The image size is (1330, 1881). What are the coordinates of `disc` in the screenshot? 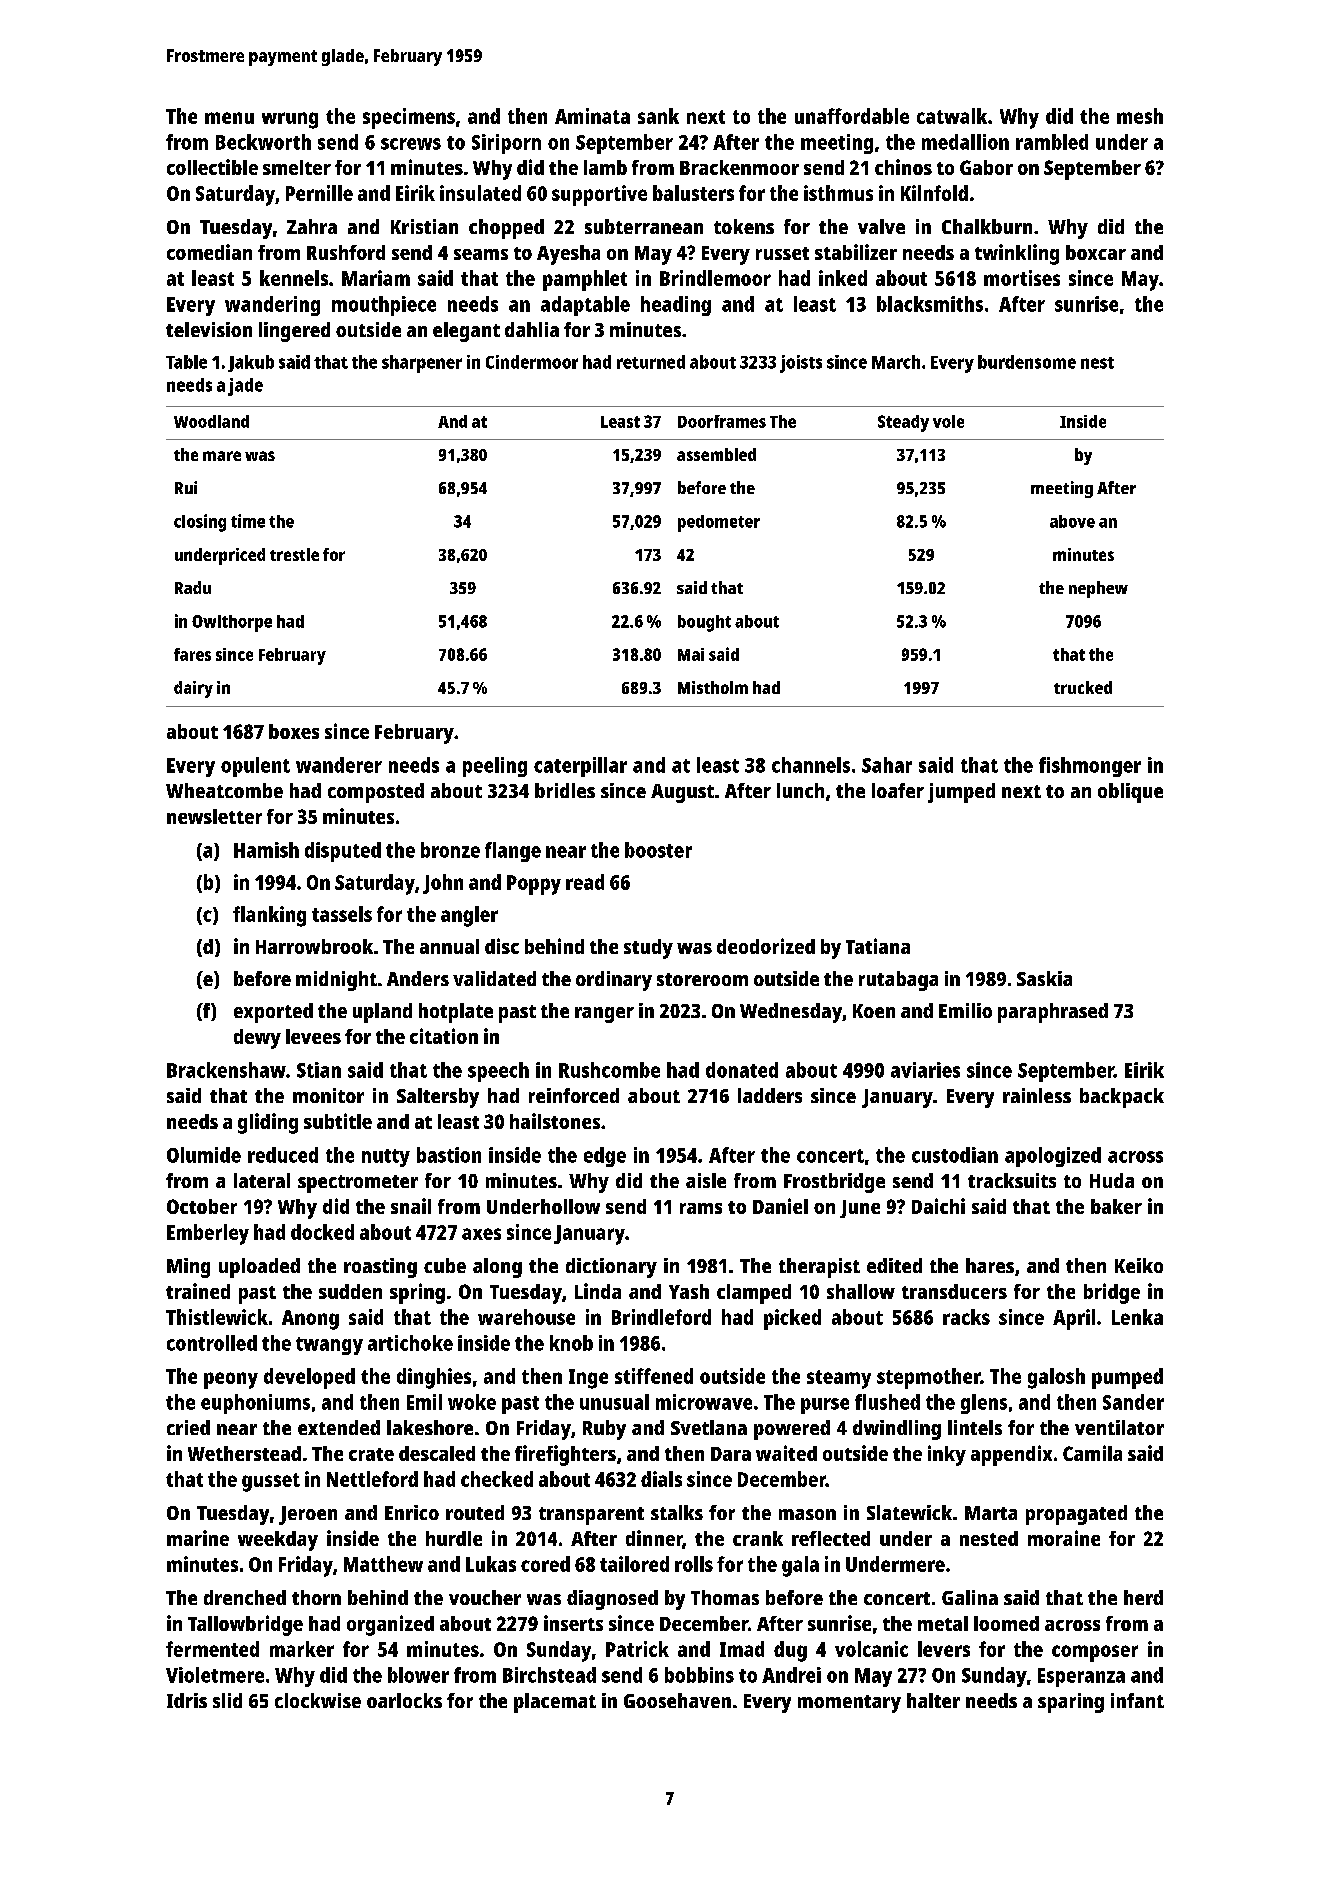 It's located at (502, 946).
